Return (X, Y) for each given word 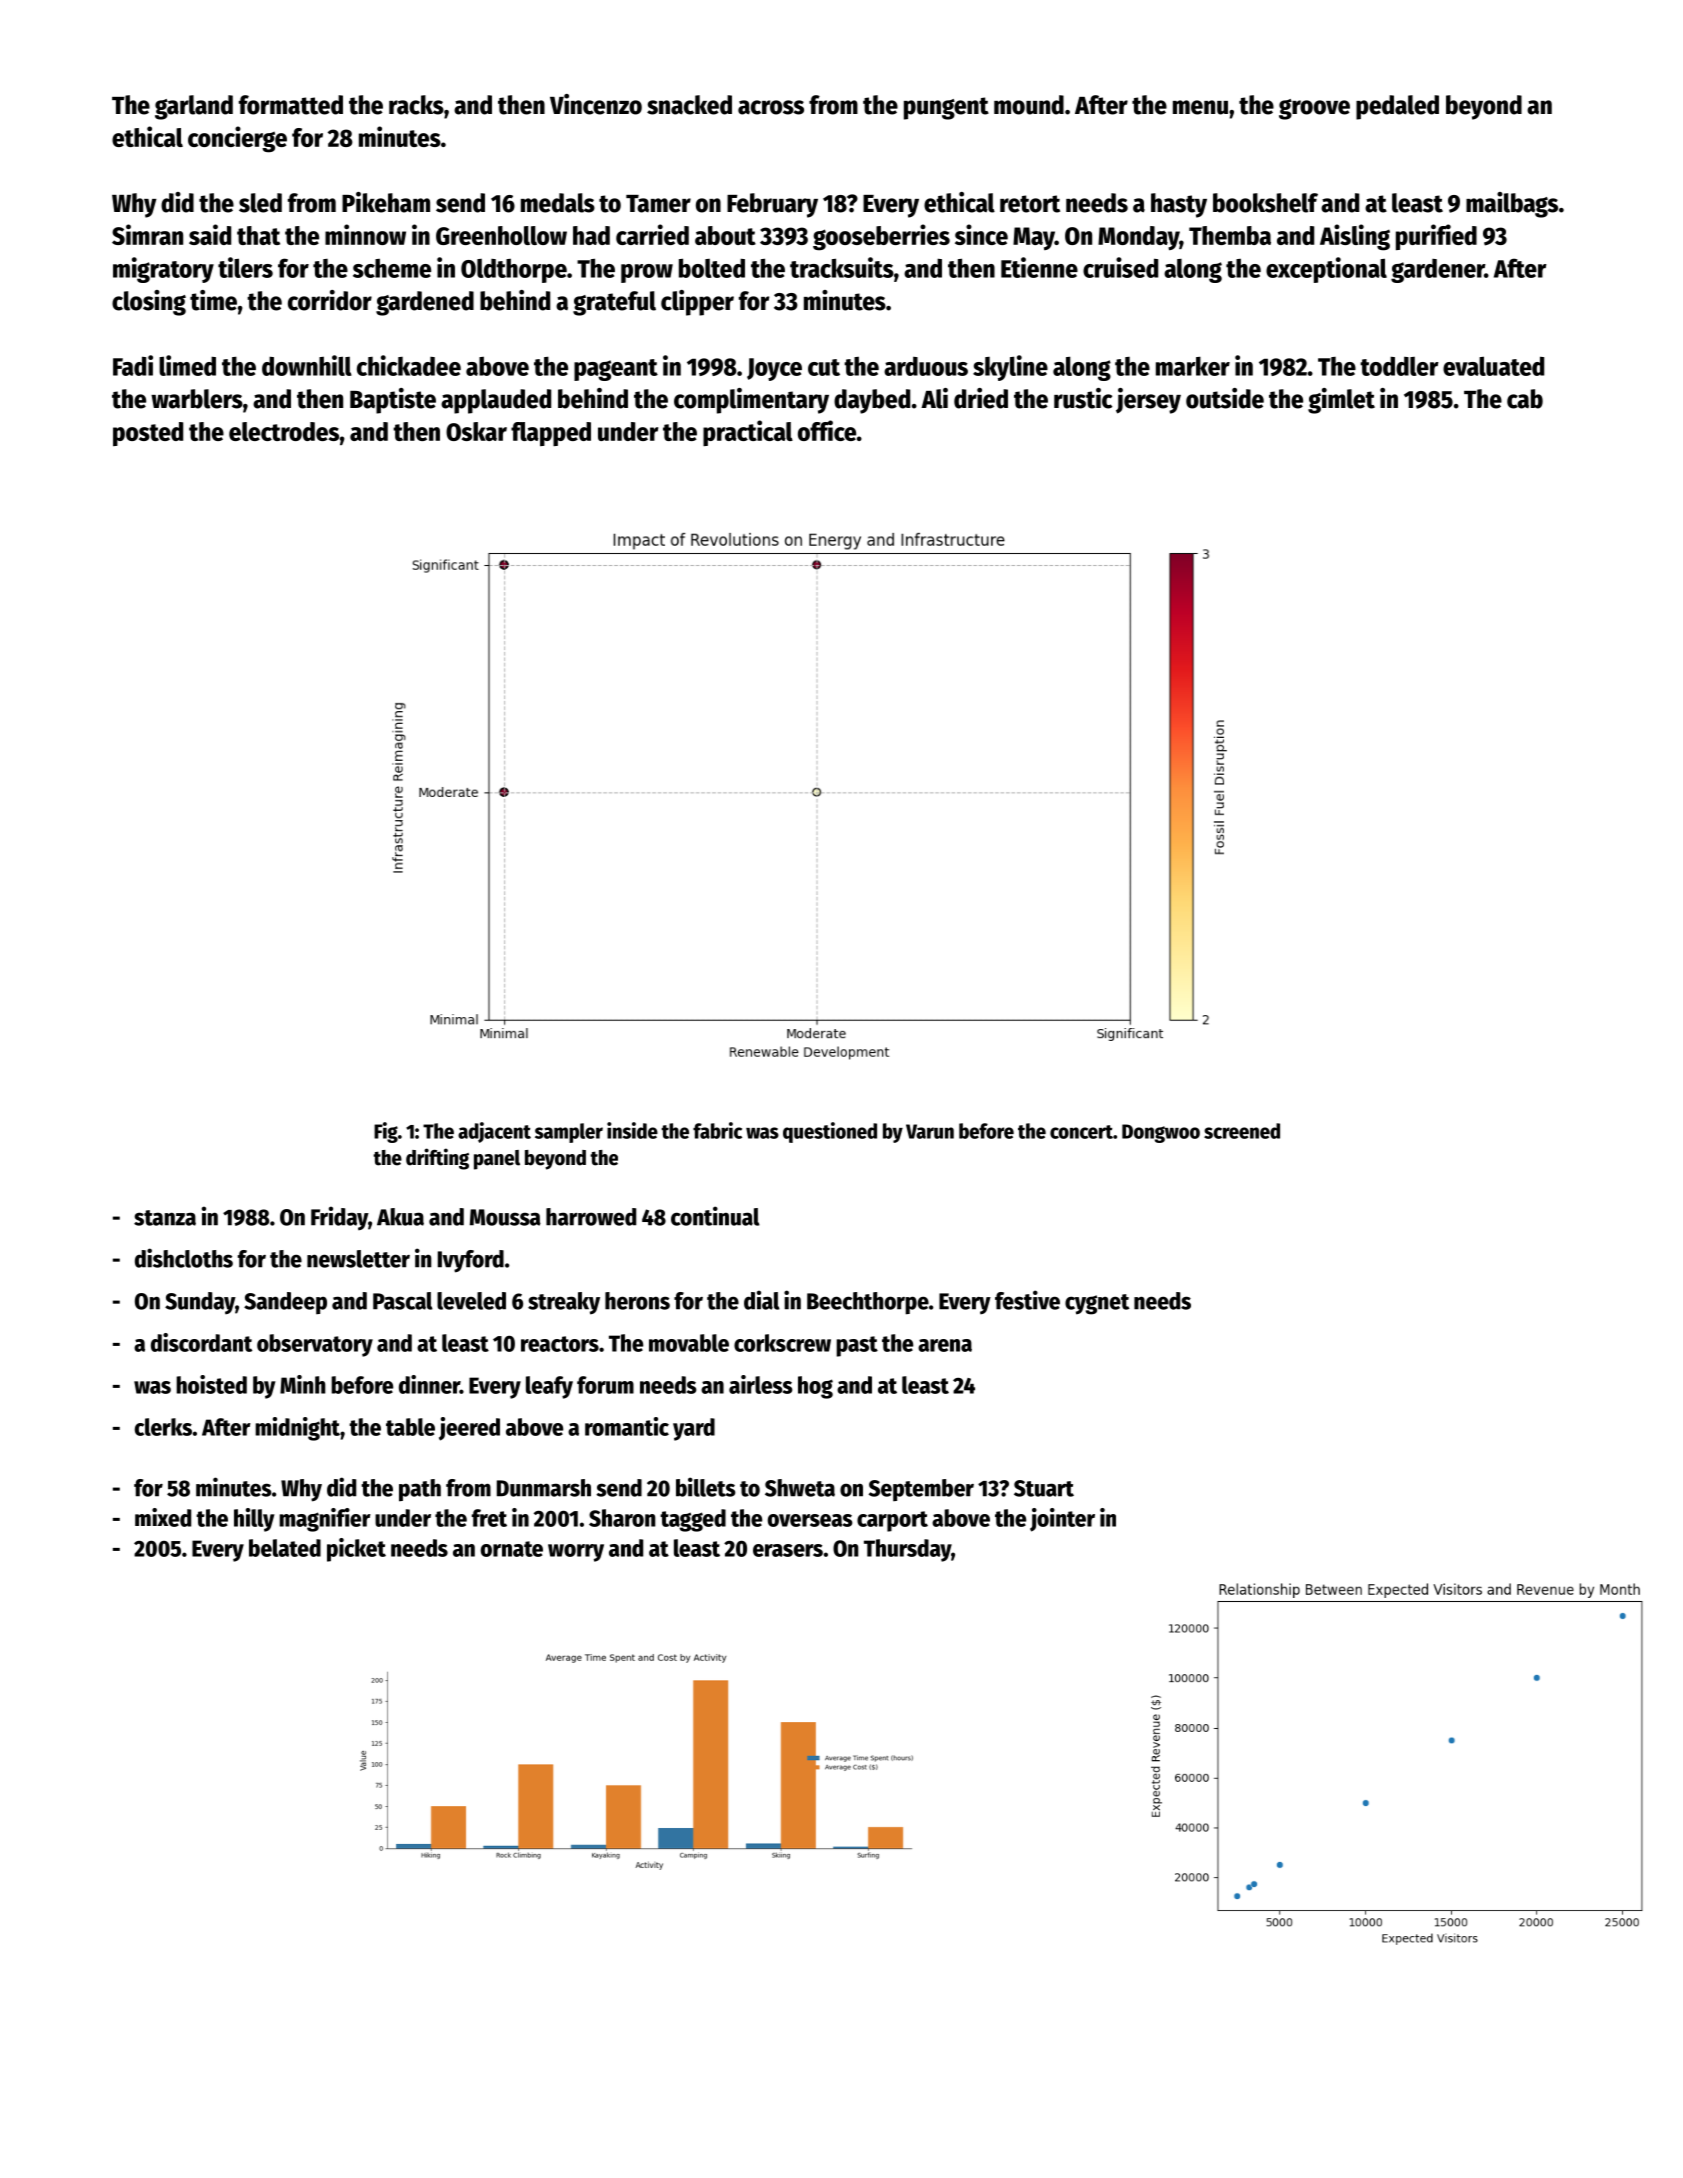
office (827, 430)
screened (1242, 1131)
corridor (330, 300)
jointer (1062, 1520)
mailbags (1512, 205)
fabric (717, 1130)
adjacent (494, 1132)
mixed (163, 1517)
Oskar (476, 431)
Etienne (1039, 267)
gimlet (1341, 401)
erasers (788, 1550)
